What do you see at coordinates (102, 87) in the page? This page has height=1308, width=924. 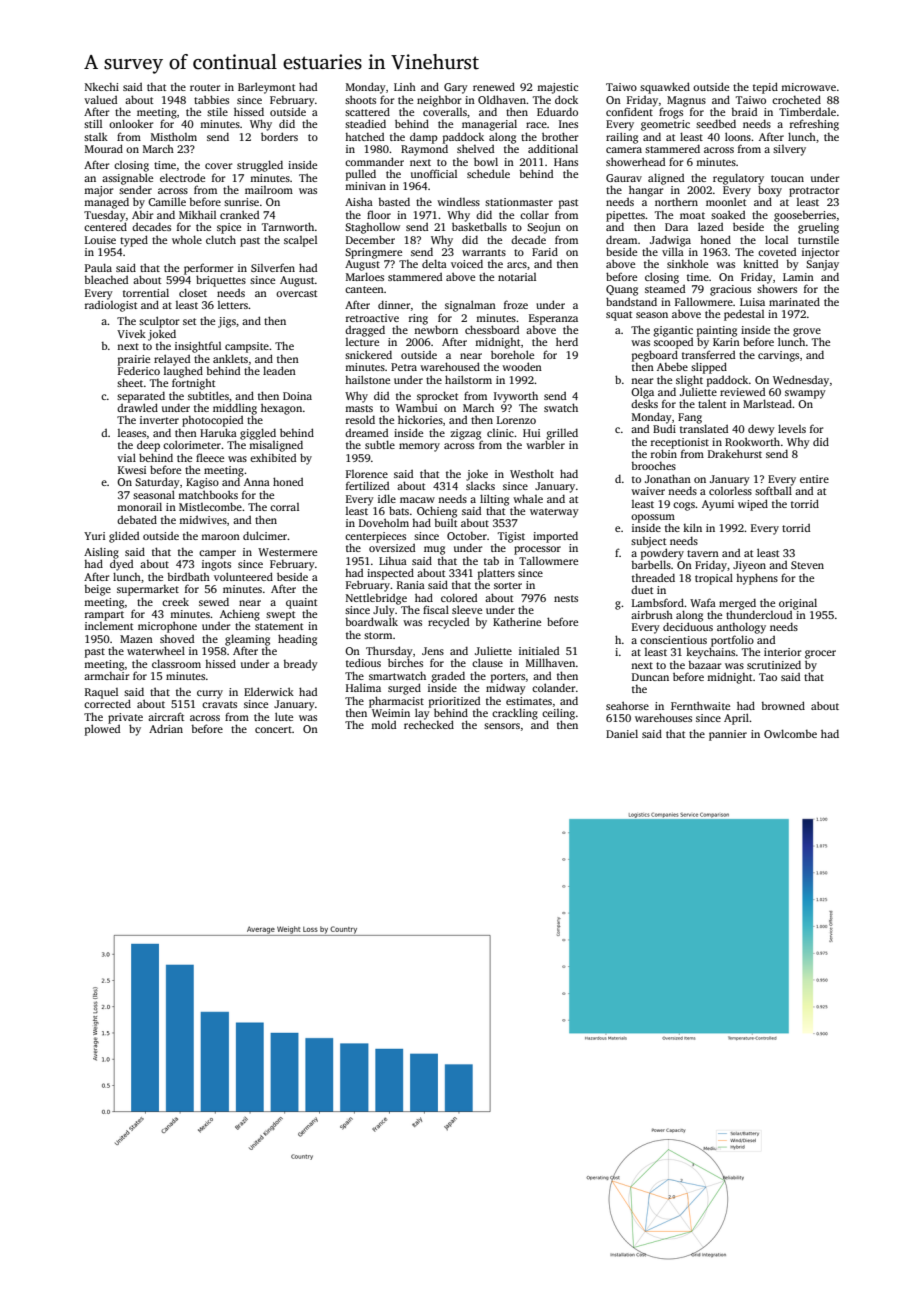 I see `Nkechi` at bounding box center [102, 87].
